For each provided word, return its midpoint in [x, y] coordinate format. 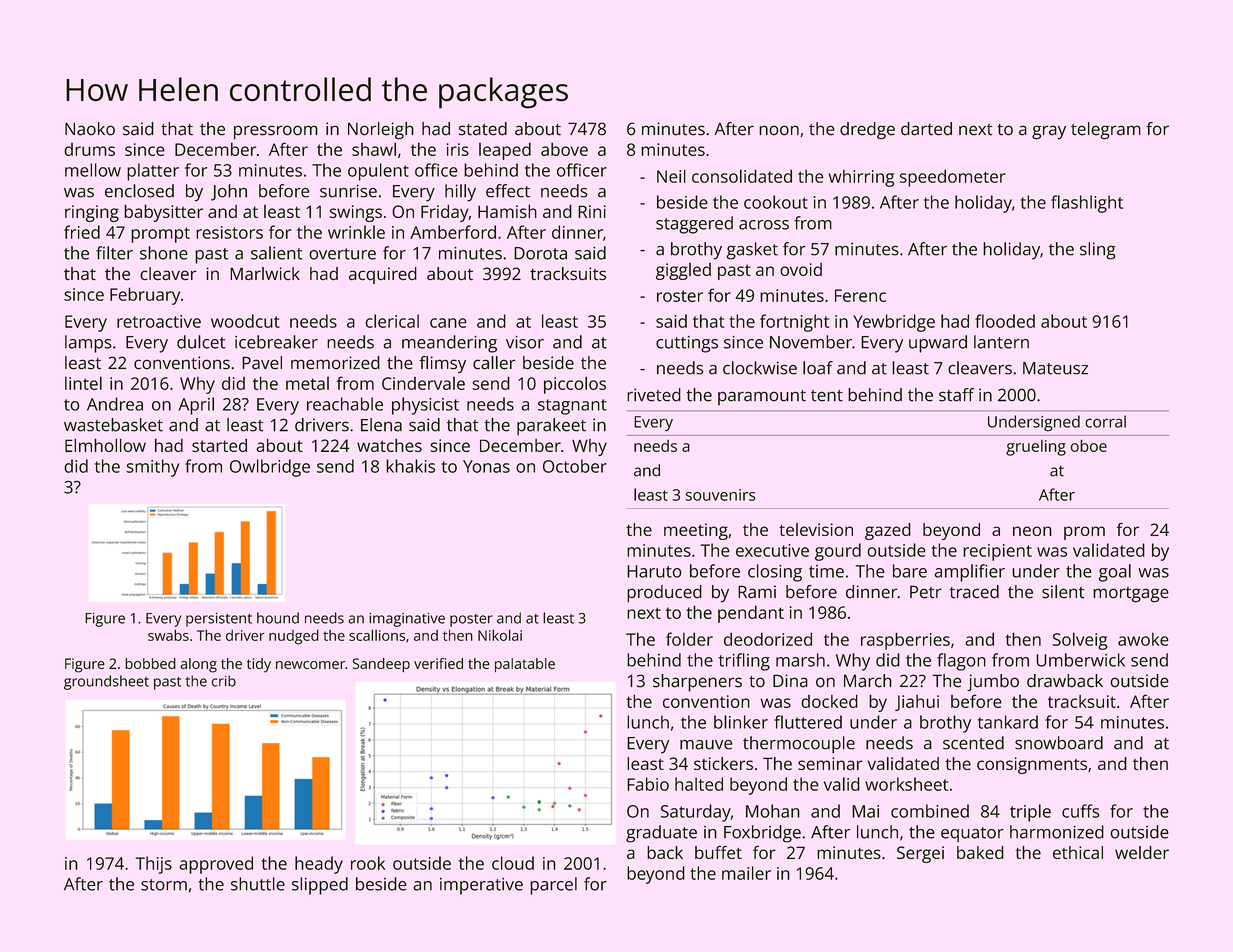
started [219, 445]
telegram [1106, 131]
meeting [696, 531]
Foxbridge [762, 834]
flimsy [442, 364]
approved [216, 865]
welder [1142, 852]
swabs [168, 635]
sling [1098, 251]
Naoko [90, 129]
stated [483, 129]
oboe [1089, 445]
